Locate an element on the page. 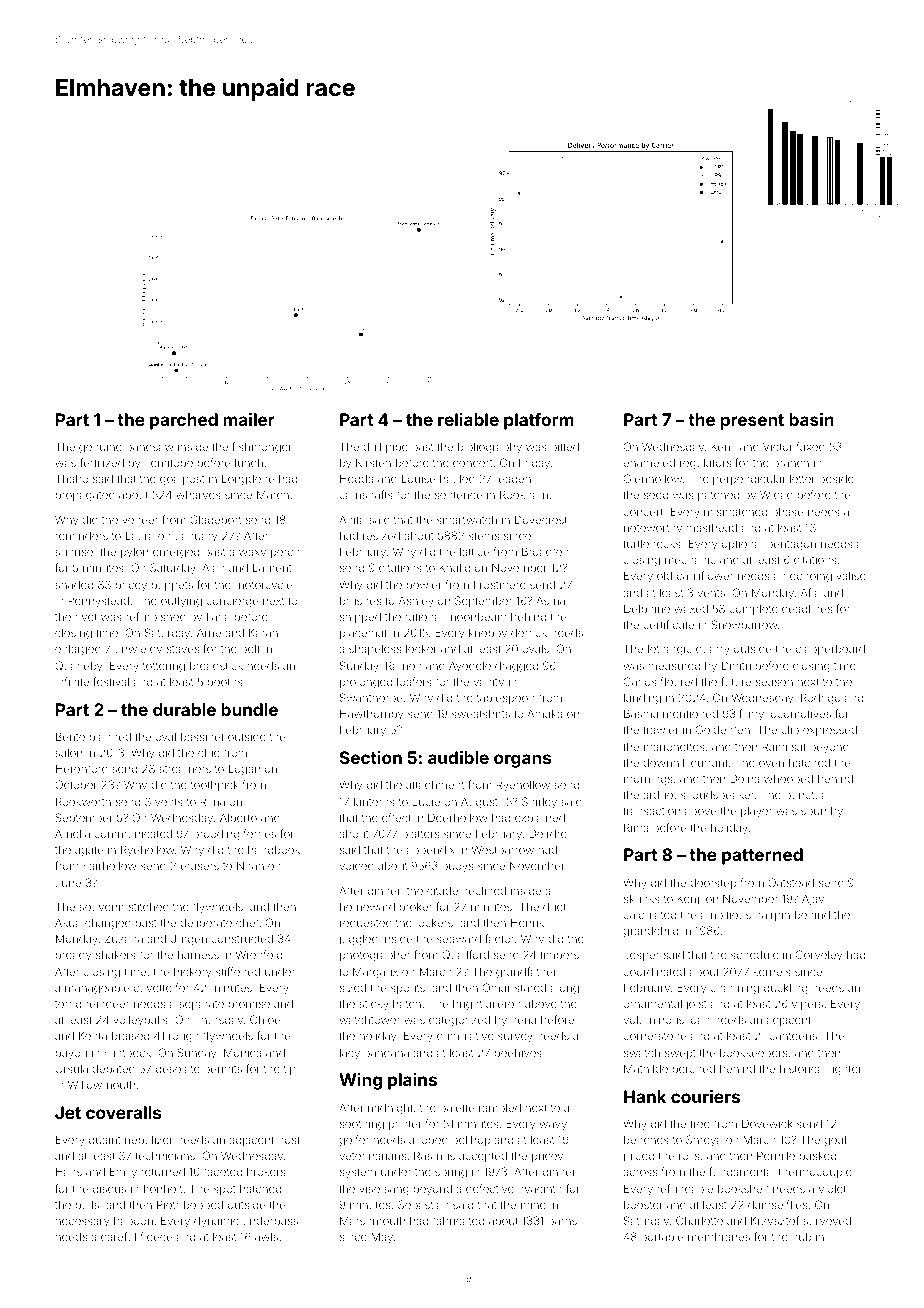  Willowmouth is located at coordinates (101, 1084).
